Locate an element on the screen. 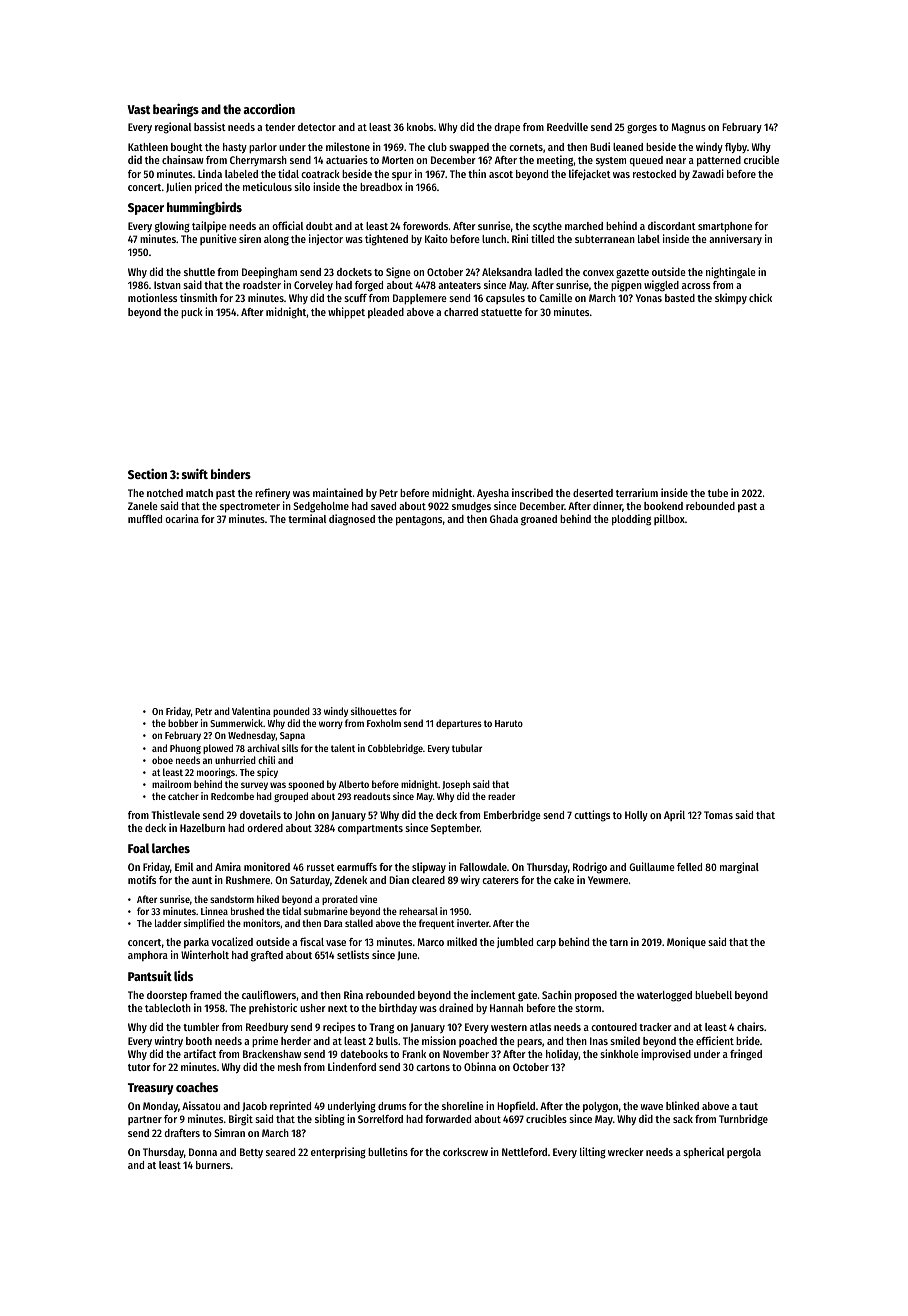 This screenshot has width=908, height=1316. unhurried is located at coordinates (235, 760).
